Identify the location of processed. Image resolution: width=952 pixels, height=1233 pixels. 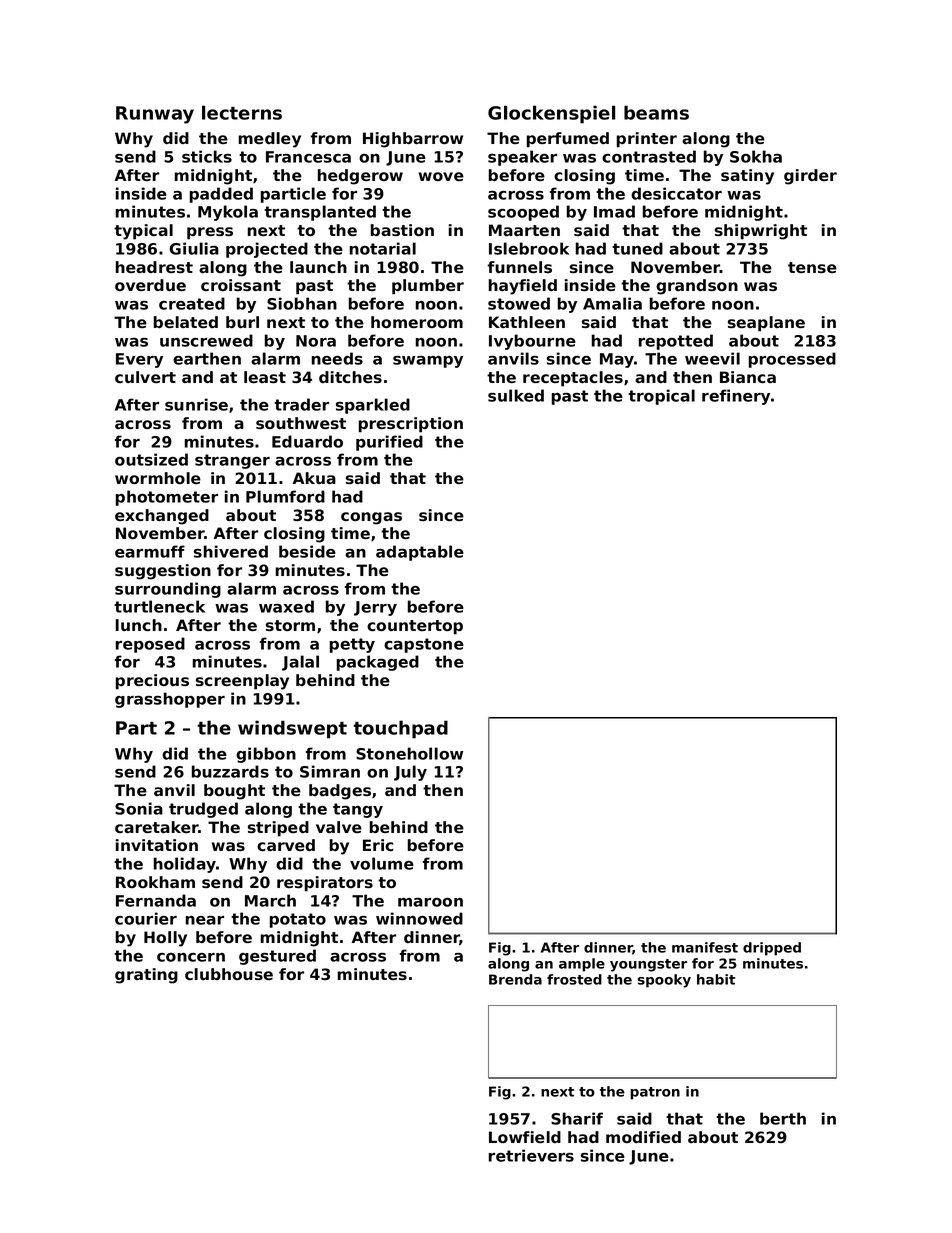
(792, 360).
